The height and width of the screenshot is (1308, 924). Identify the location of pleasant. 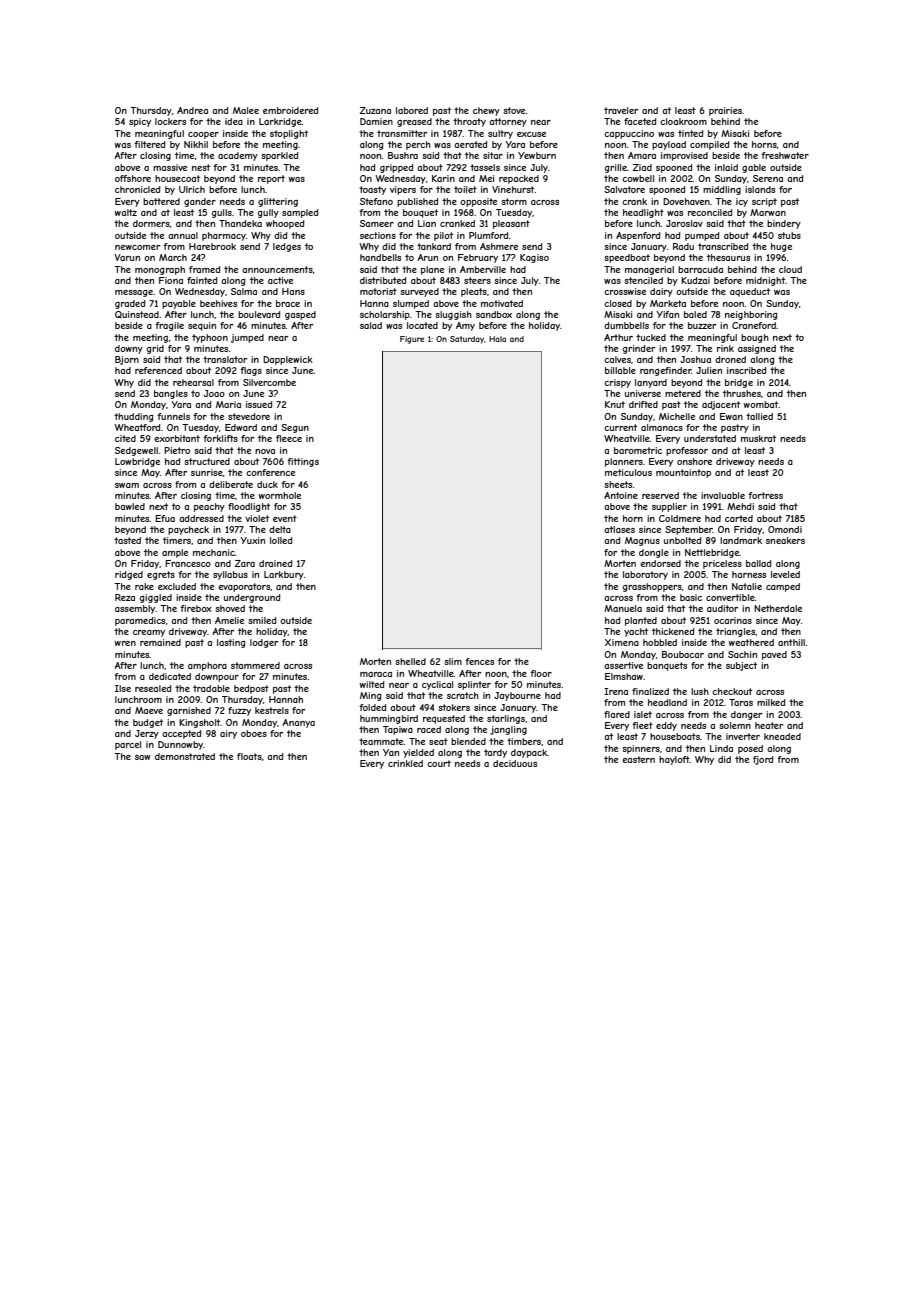
(511, 224).
